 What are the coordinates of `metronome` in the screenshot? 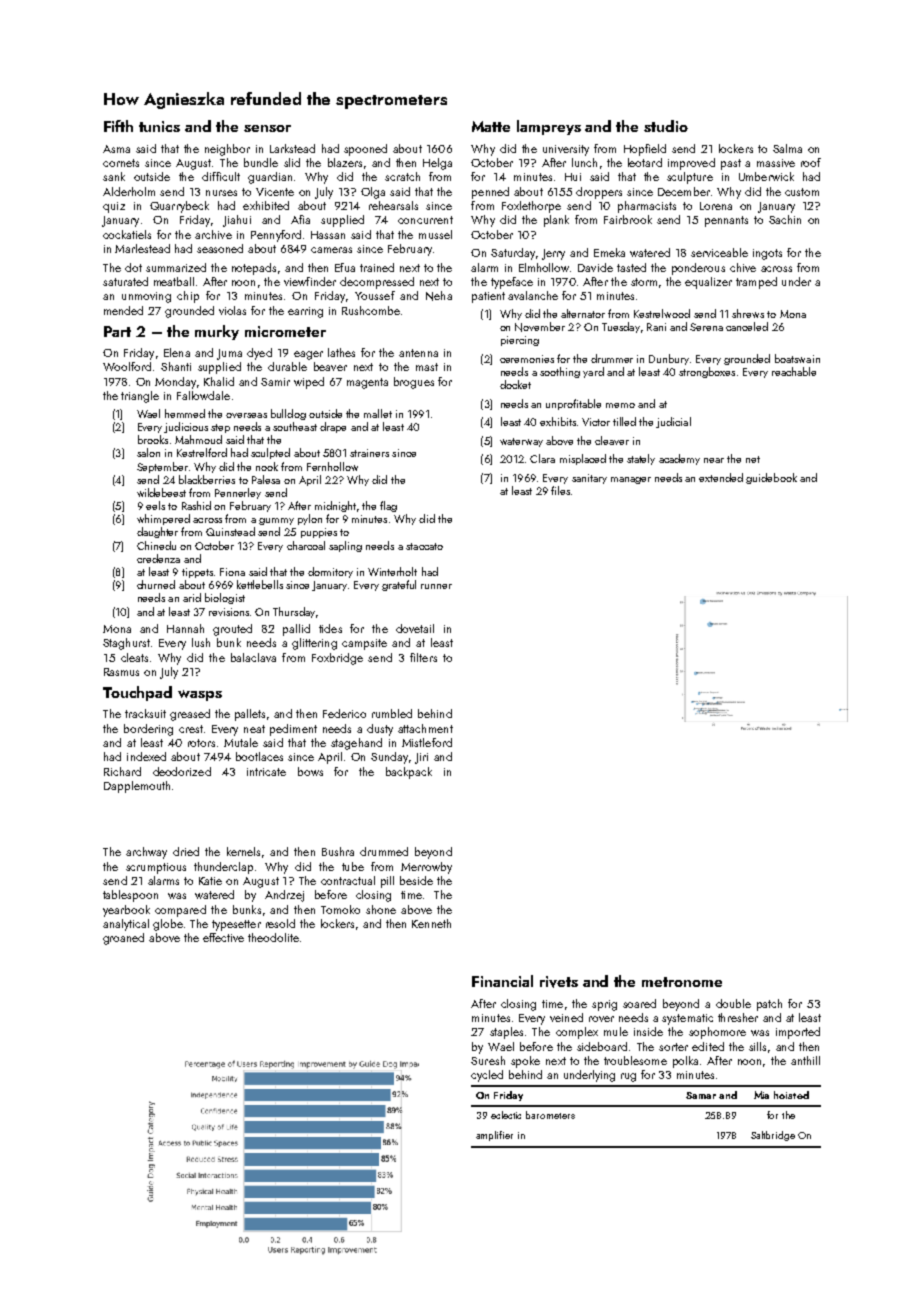 It's located at (682, 982).
